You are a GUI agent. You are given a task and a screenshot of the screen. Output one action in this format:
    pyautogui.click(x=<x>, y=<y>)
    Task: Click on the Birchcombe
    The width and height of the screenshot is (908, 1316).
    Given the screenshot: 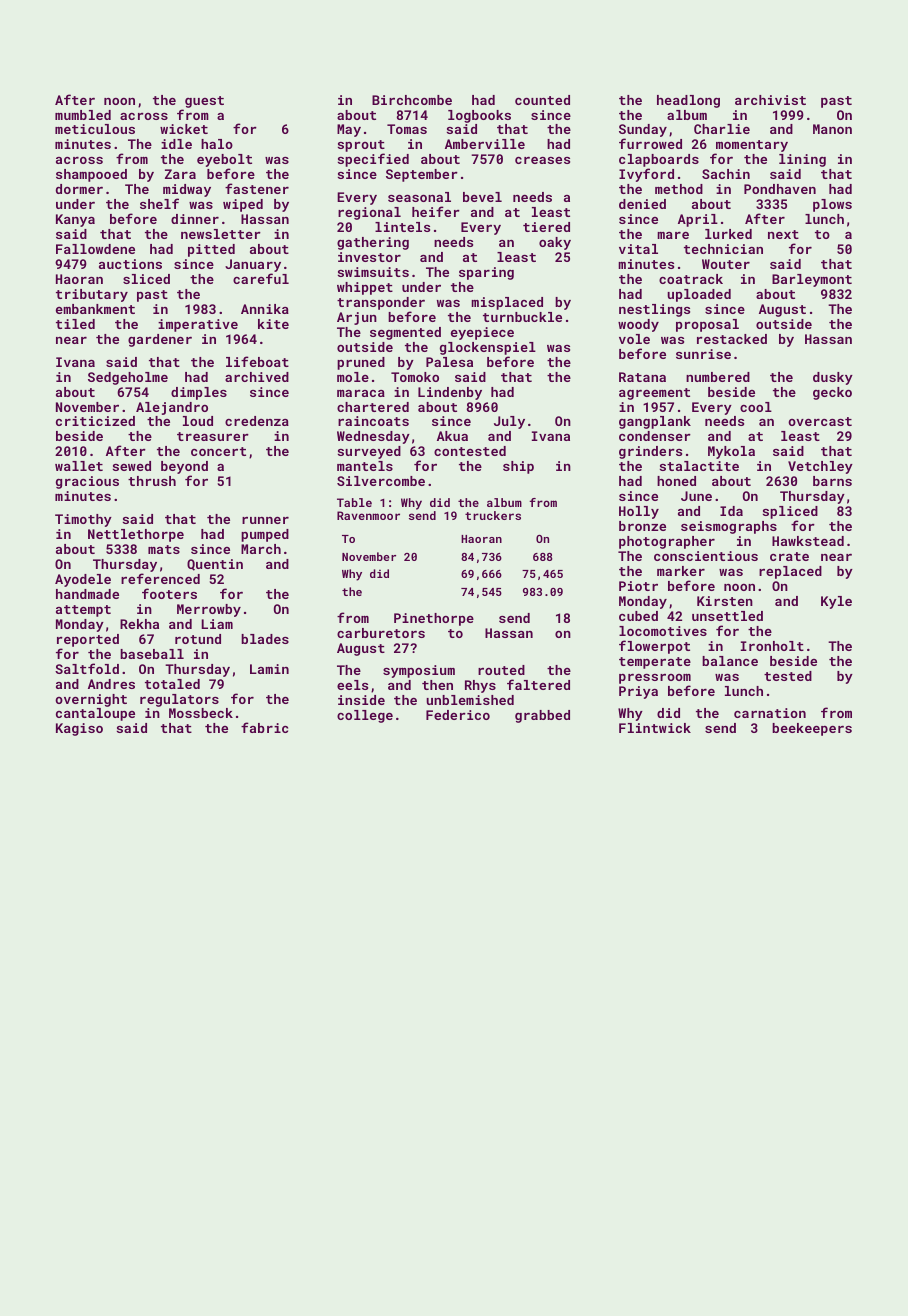 What is the action you would take?
    pyautogui.click(x=412, y=100)
